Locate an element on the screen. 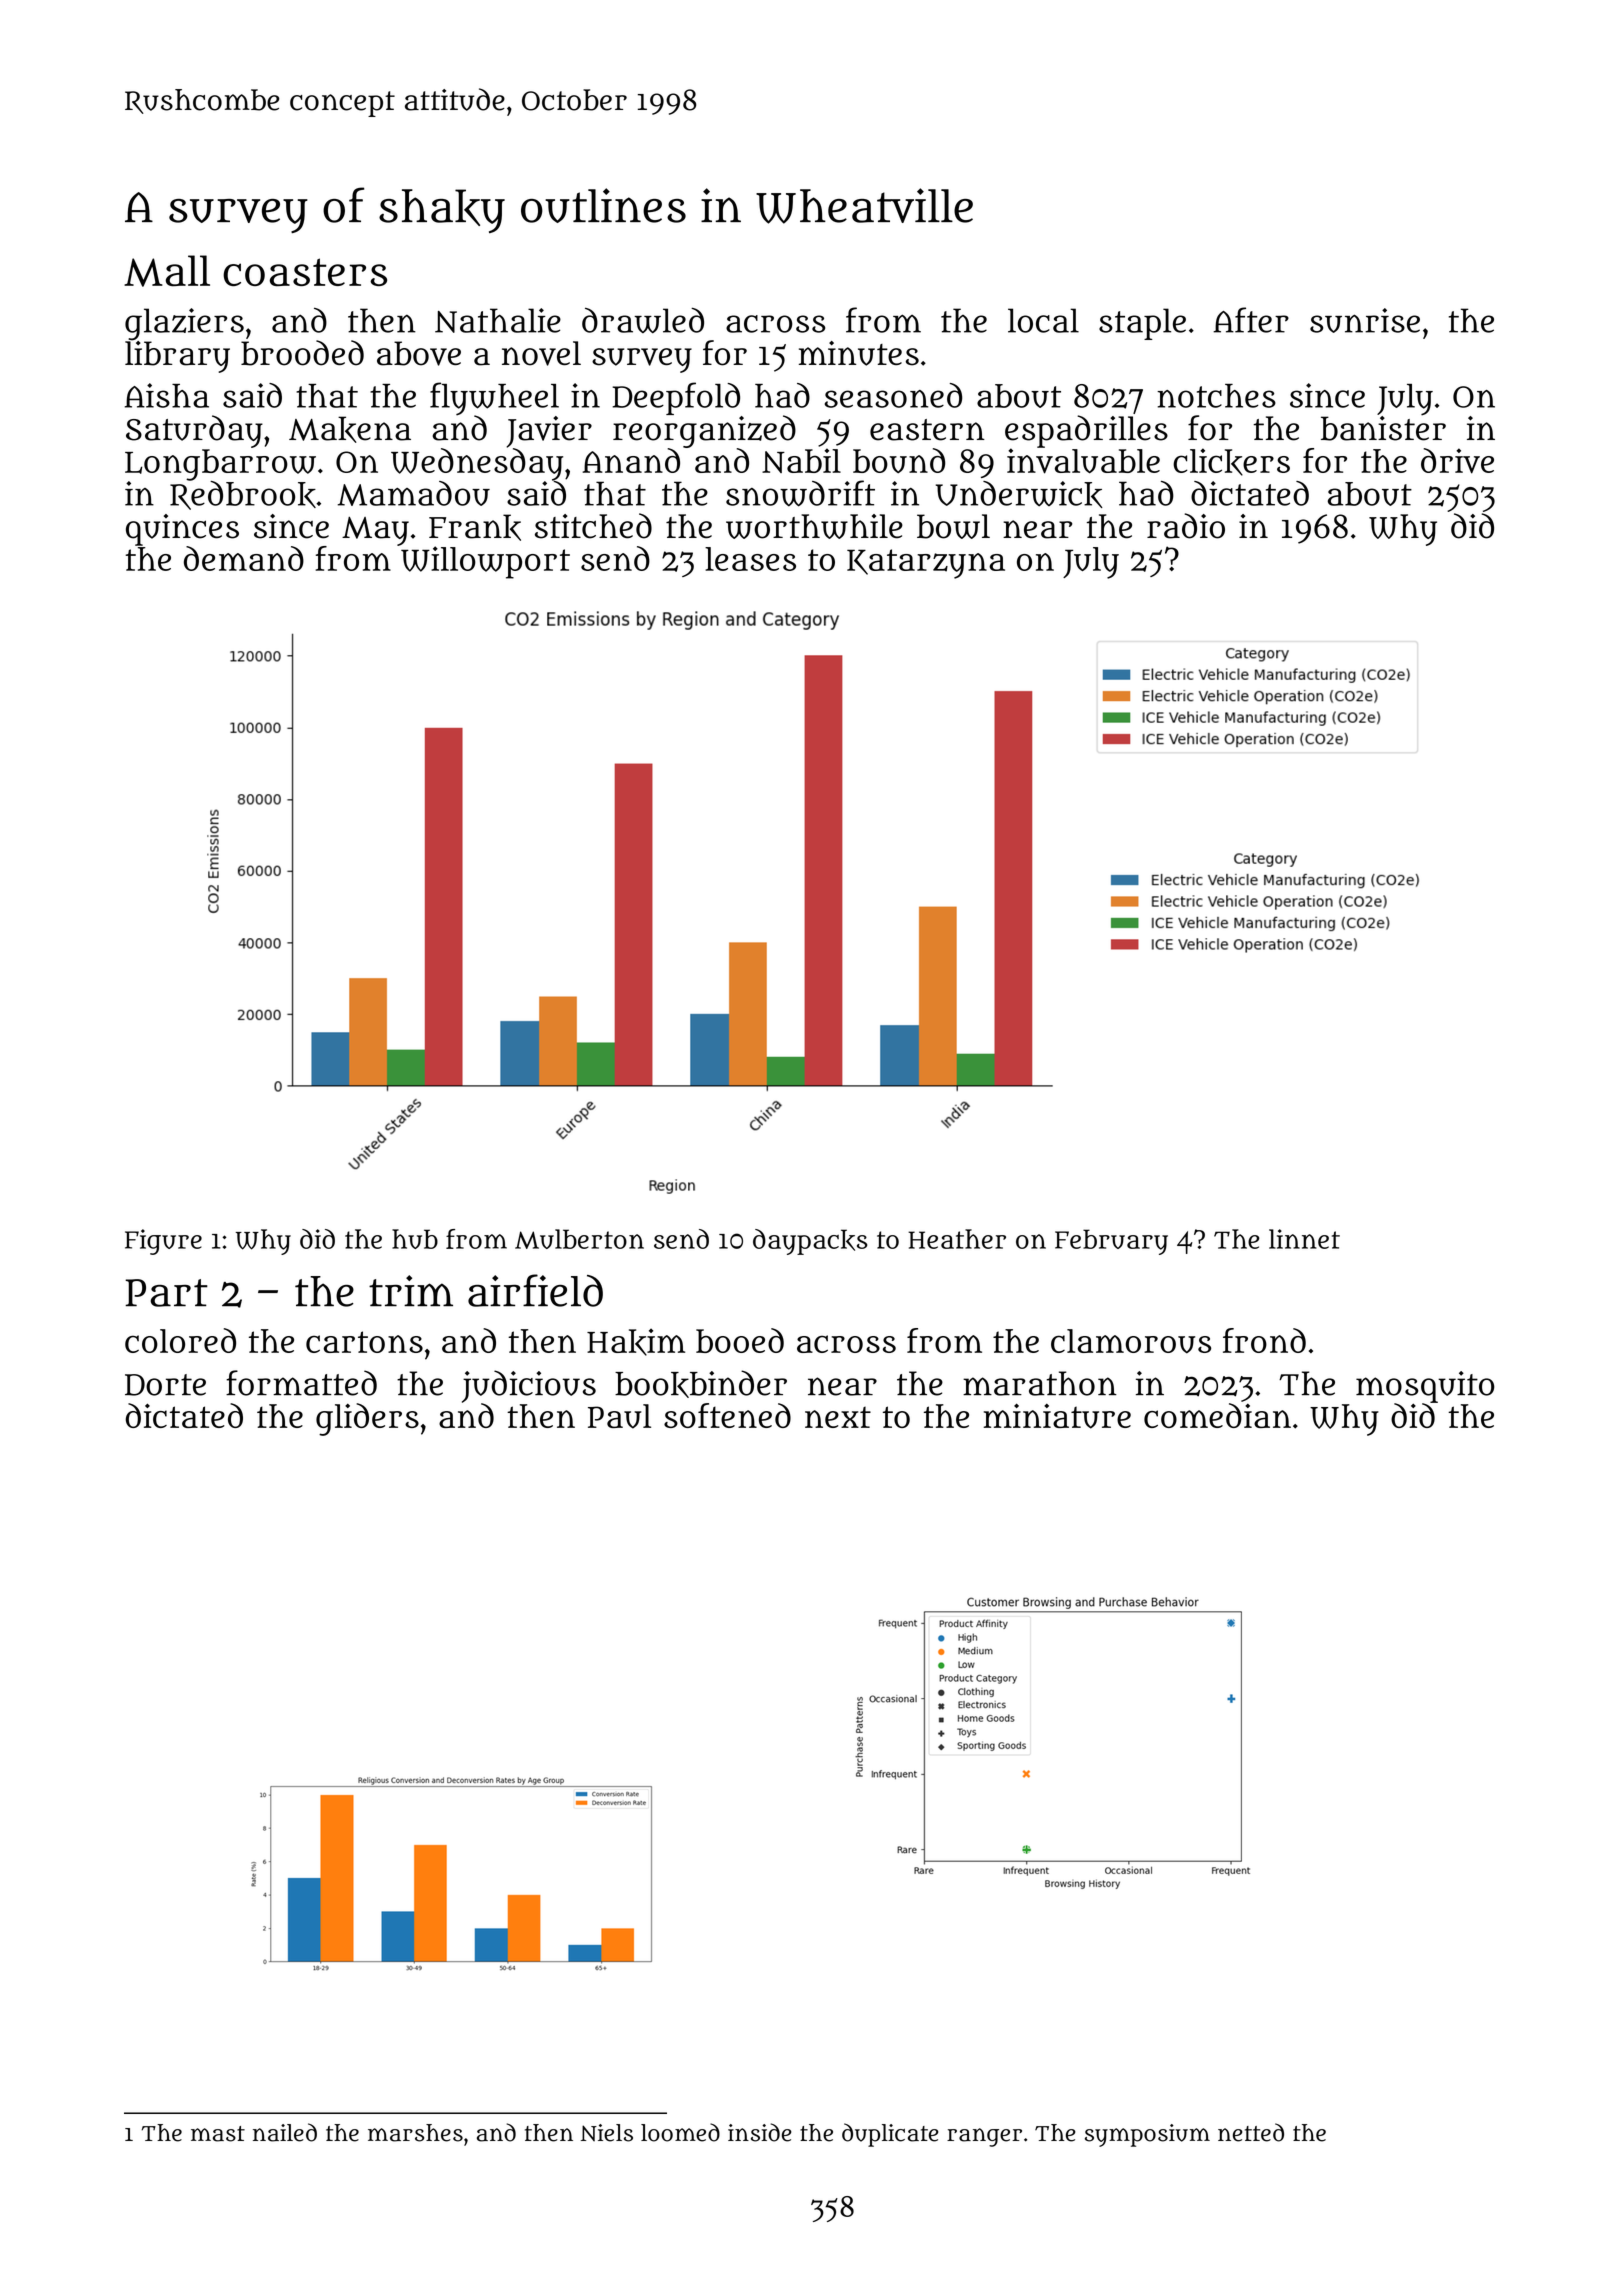 The height and width of the screenshot is (2292, 1620). Aisha is located at coordinates (167, 395).
